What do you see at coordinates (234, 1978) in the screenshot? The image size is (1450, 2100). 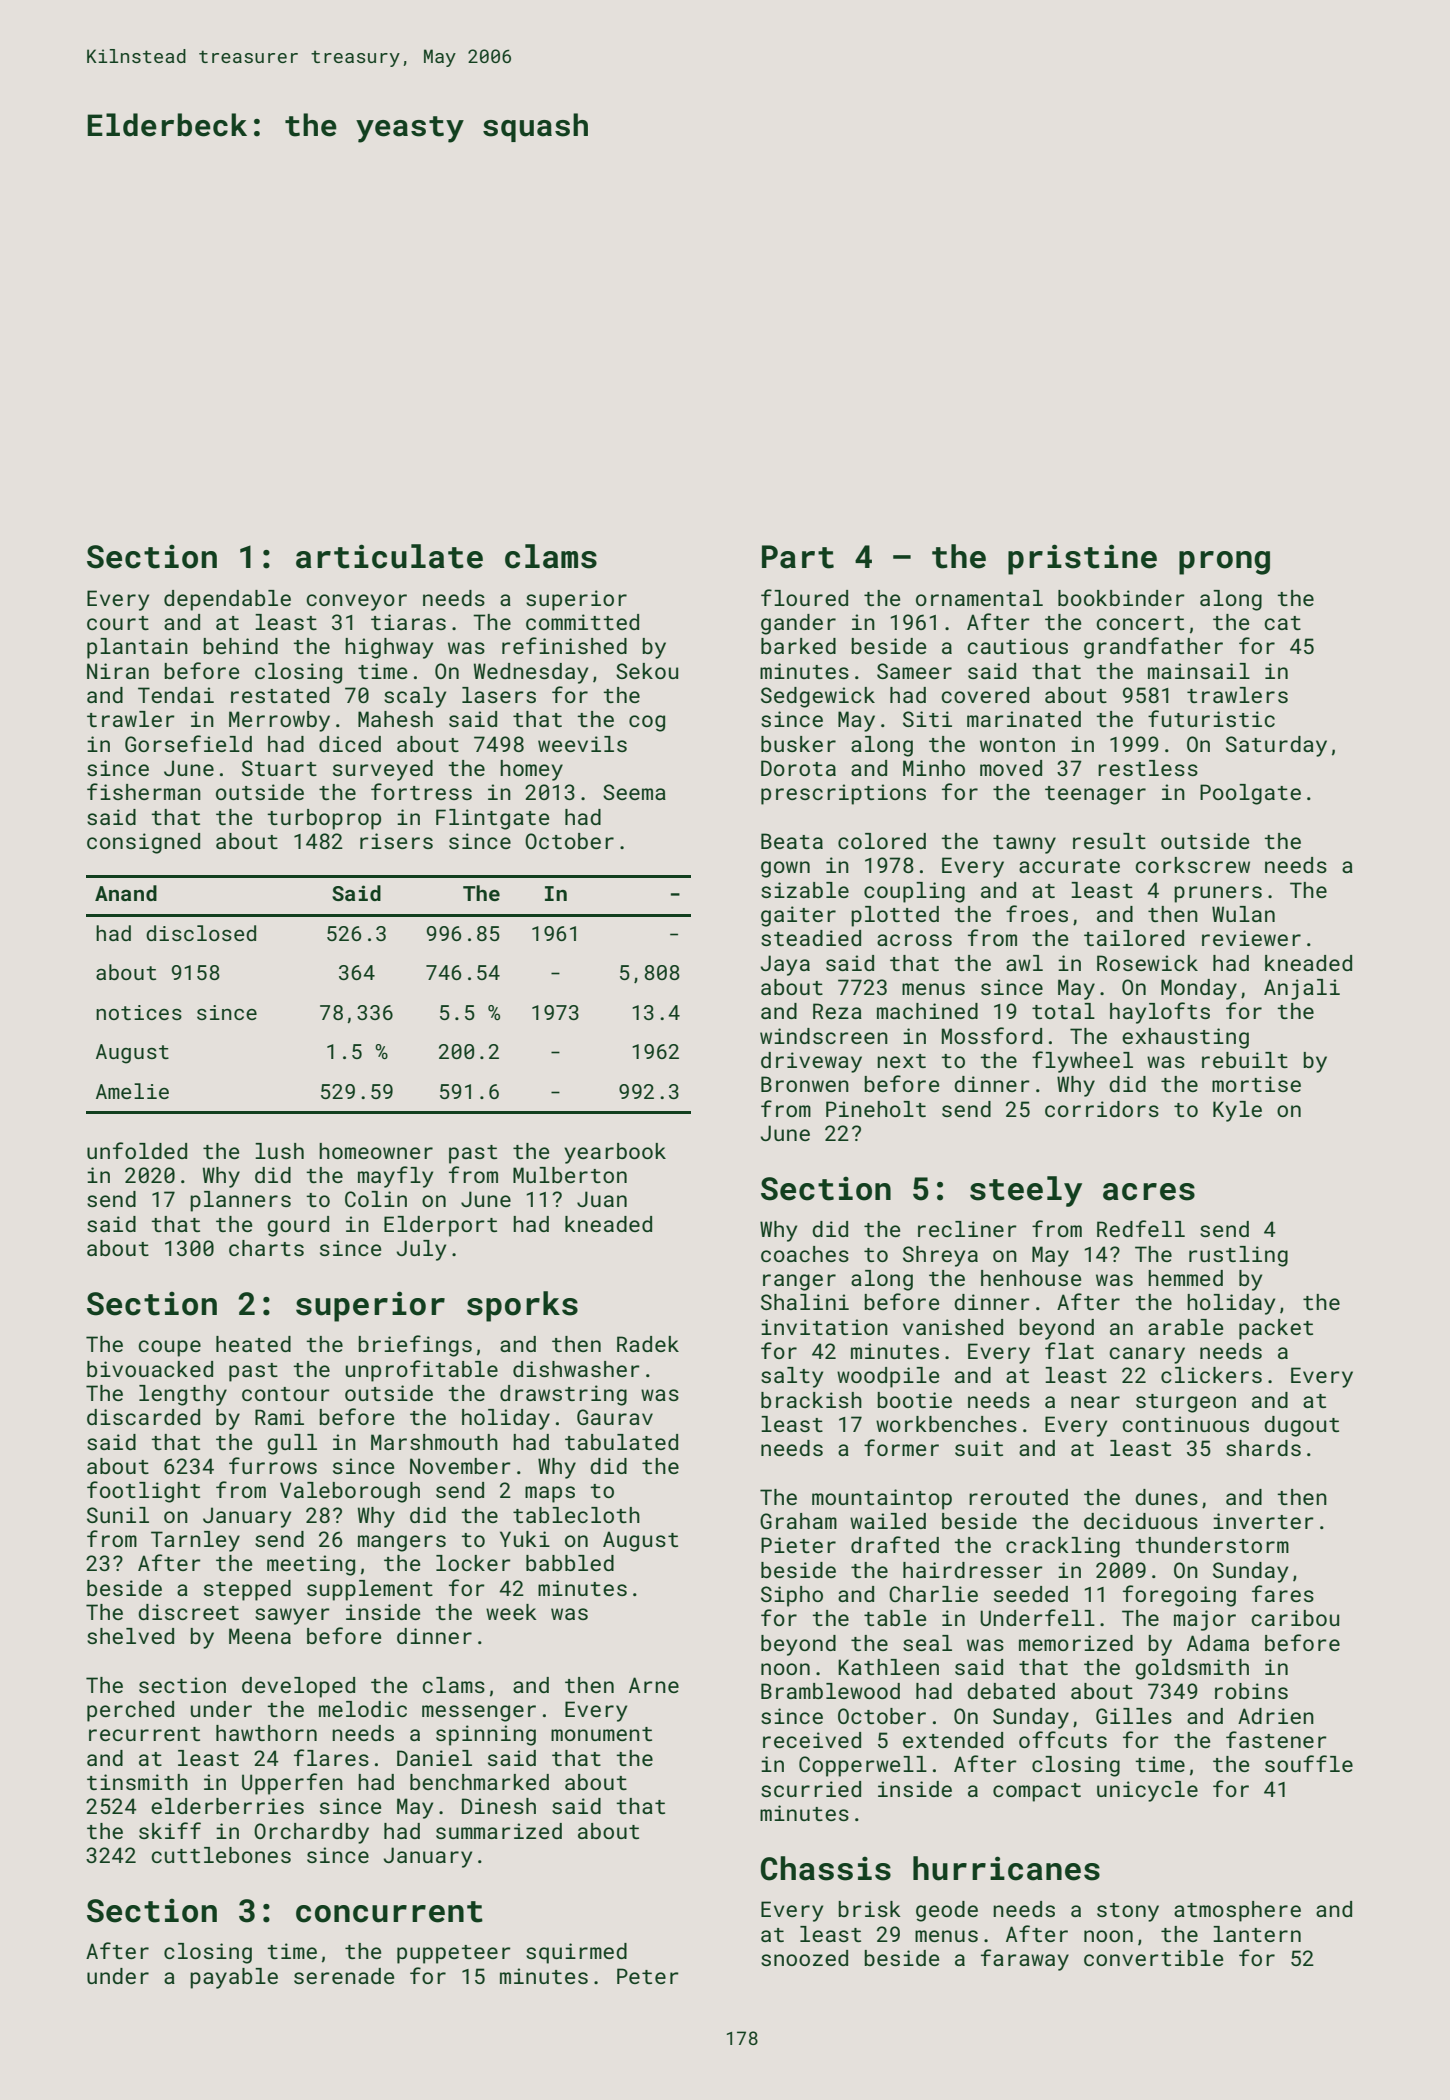 I see `payable` at bounding box center [234, 1978].
